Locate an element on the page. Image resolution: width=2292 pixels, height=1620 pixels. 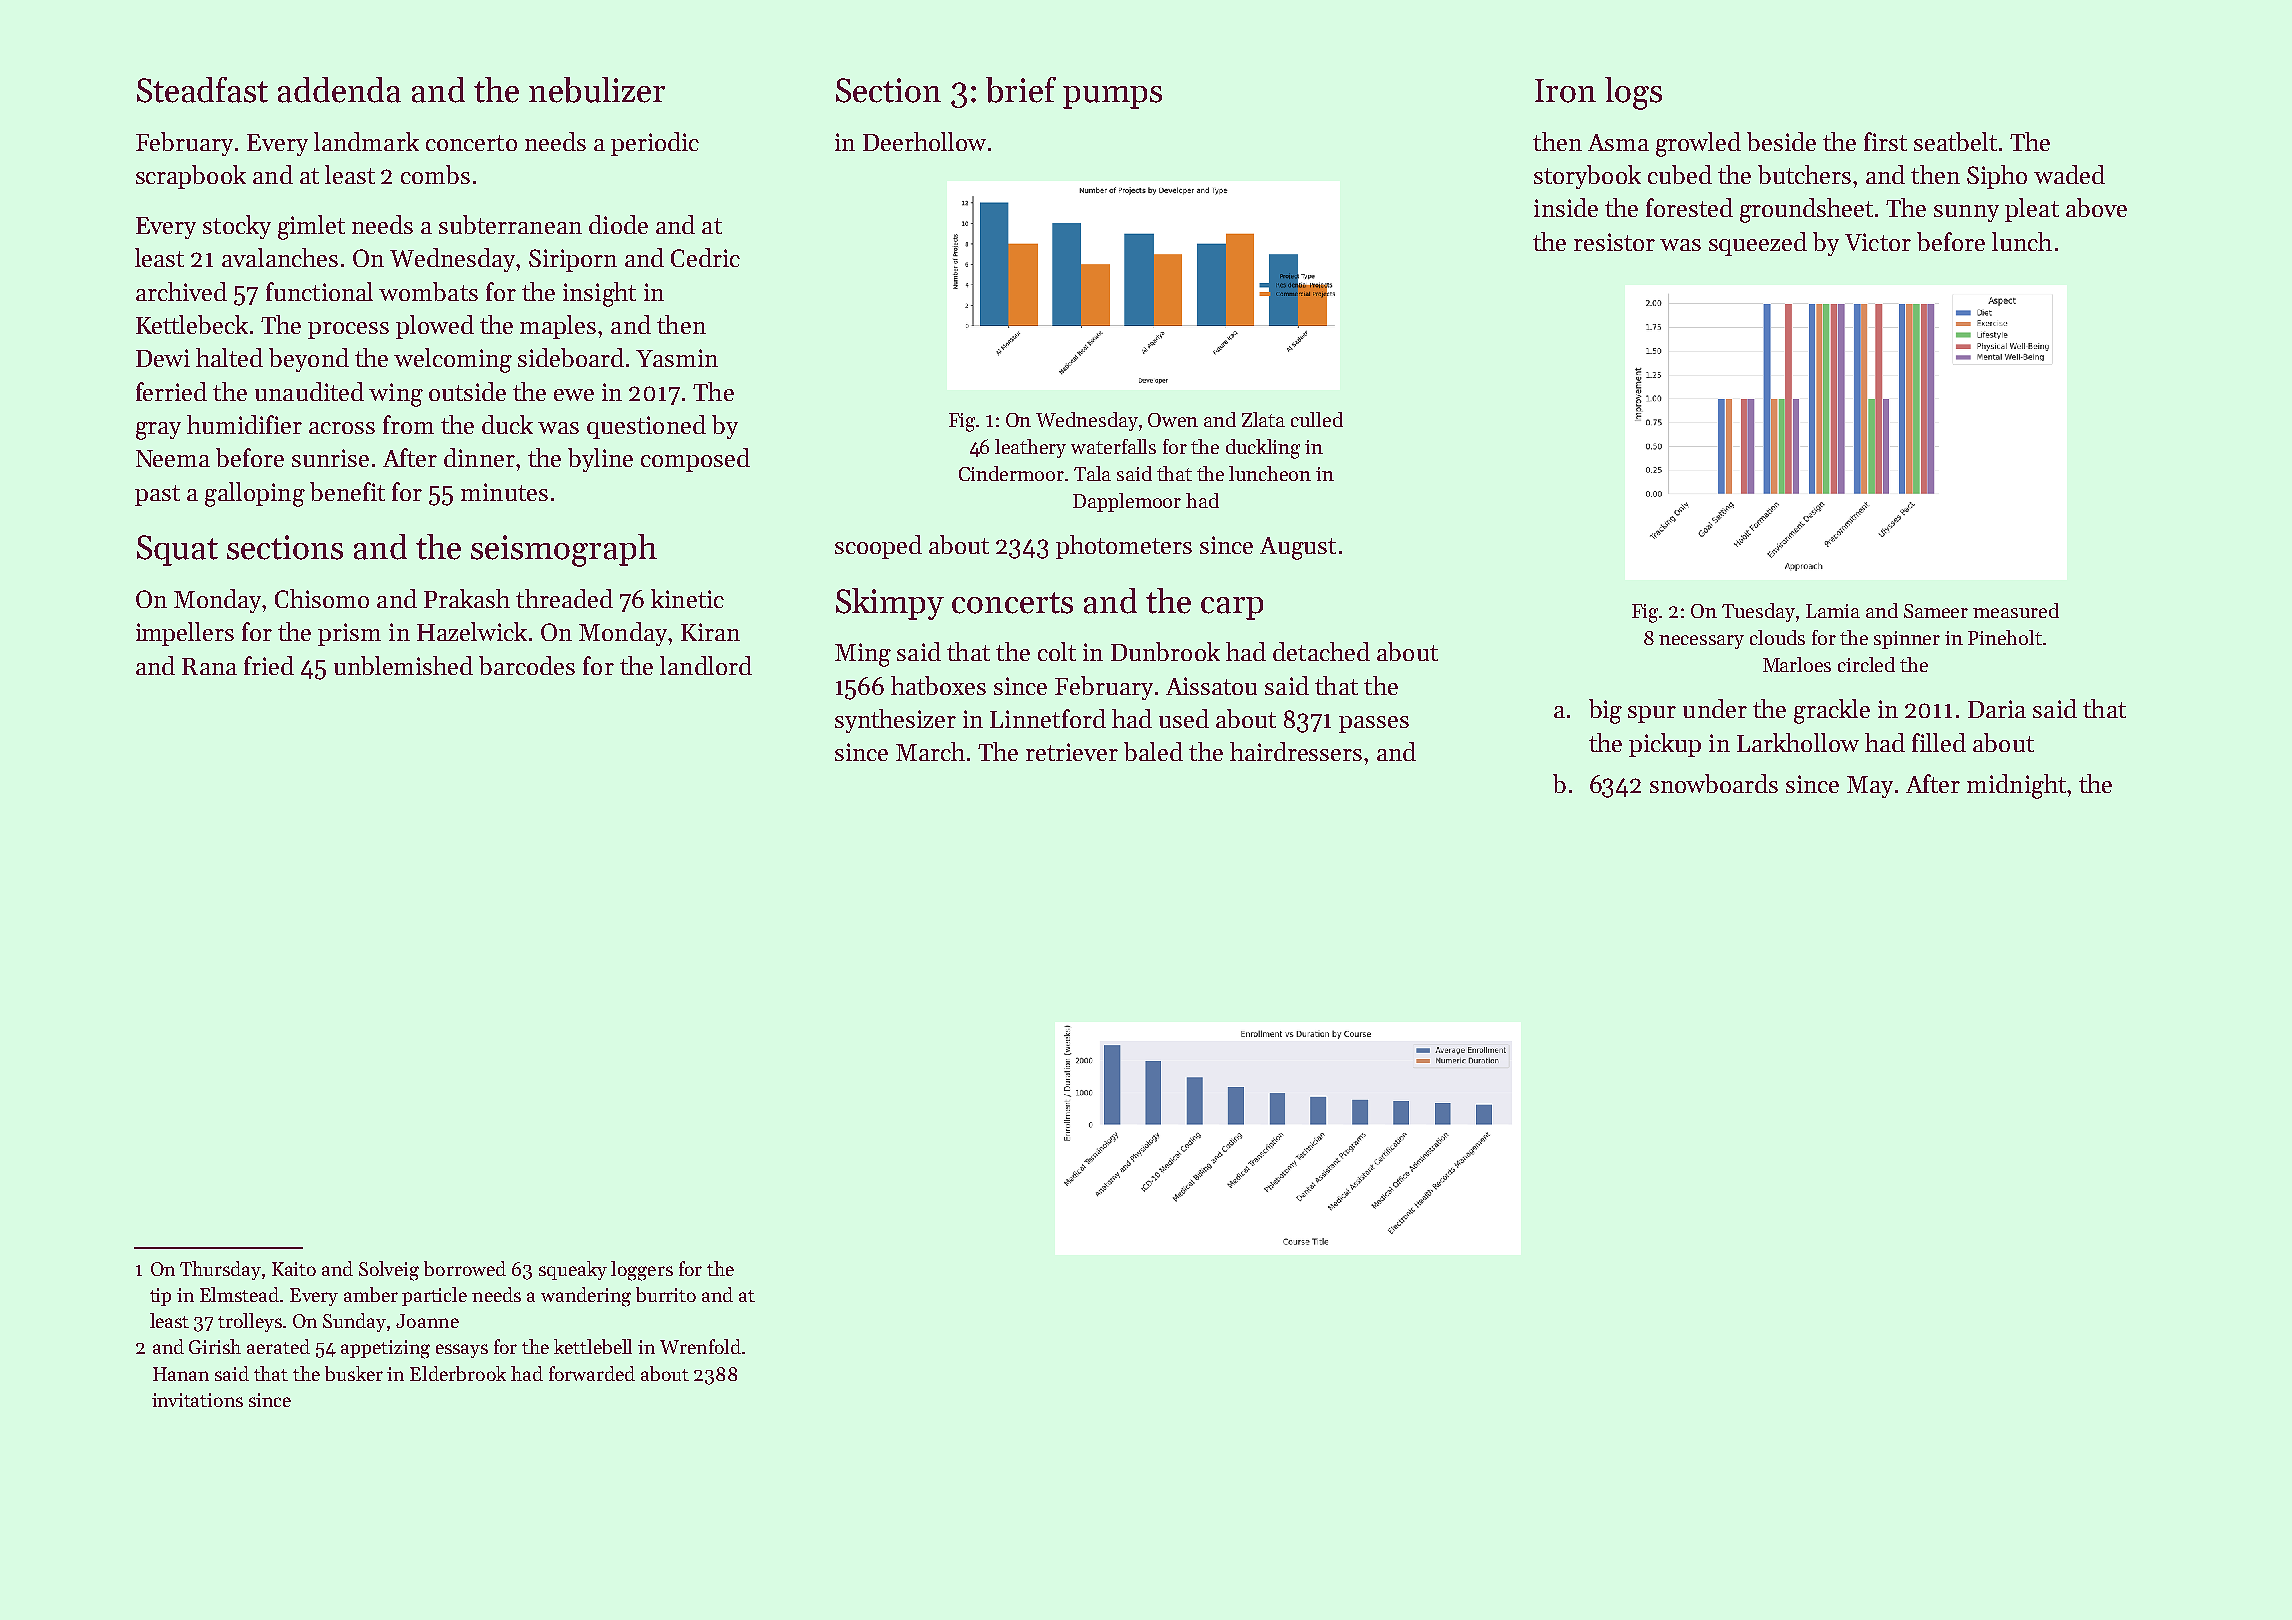
first is located at coordinates (1885, 141).
